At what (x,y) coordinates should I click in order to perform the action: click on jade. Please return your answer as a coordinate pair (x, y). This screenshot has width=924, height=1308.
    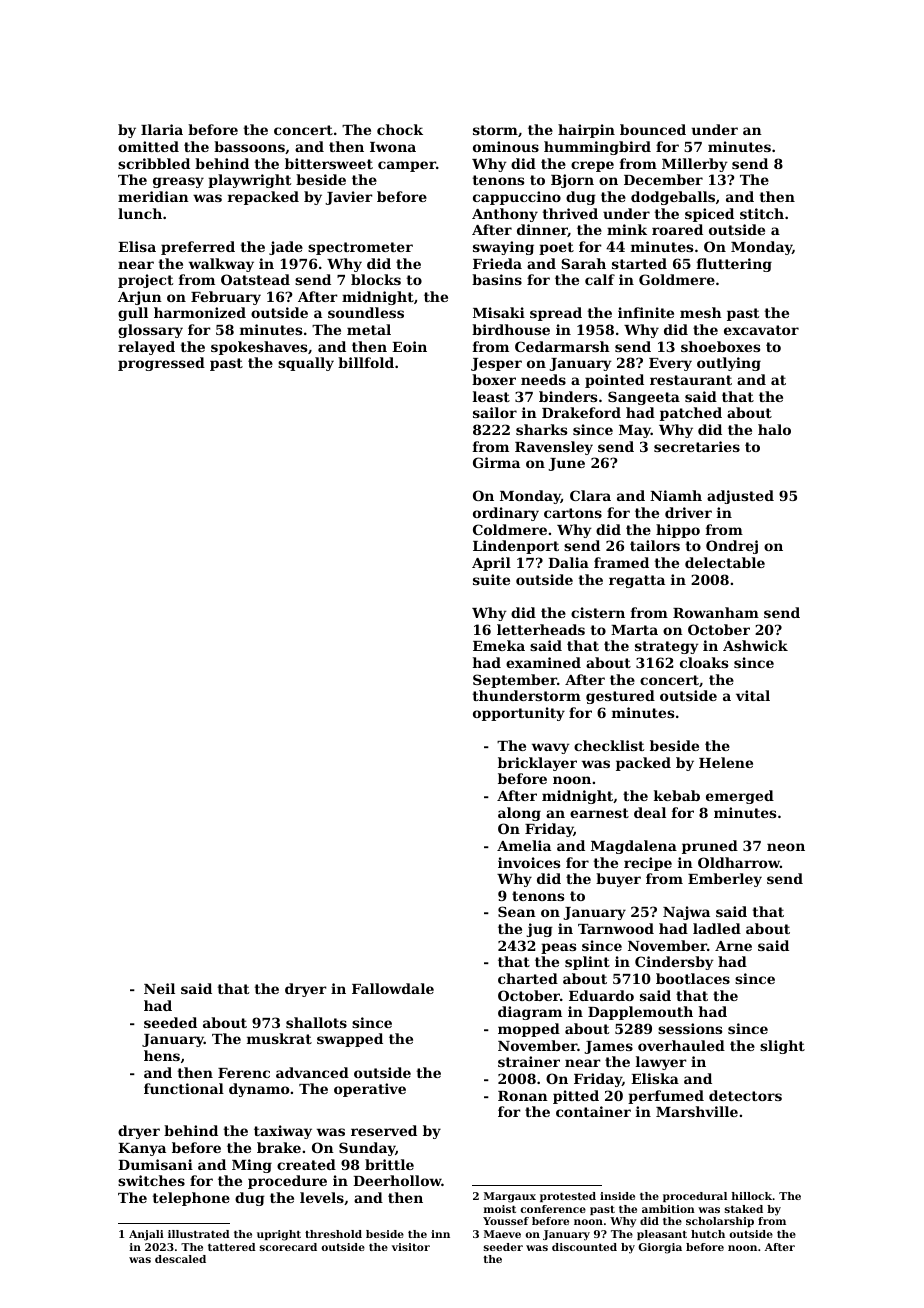
    Looking at the image, I should click on (286, 248).
